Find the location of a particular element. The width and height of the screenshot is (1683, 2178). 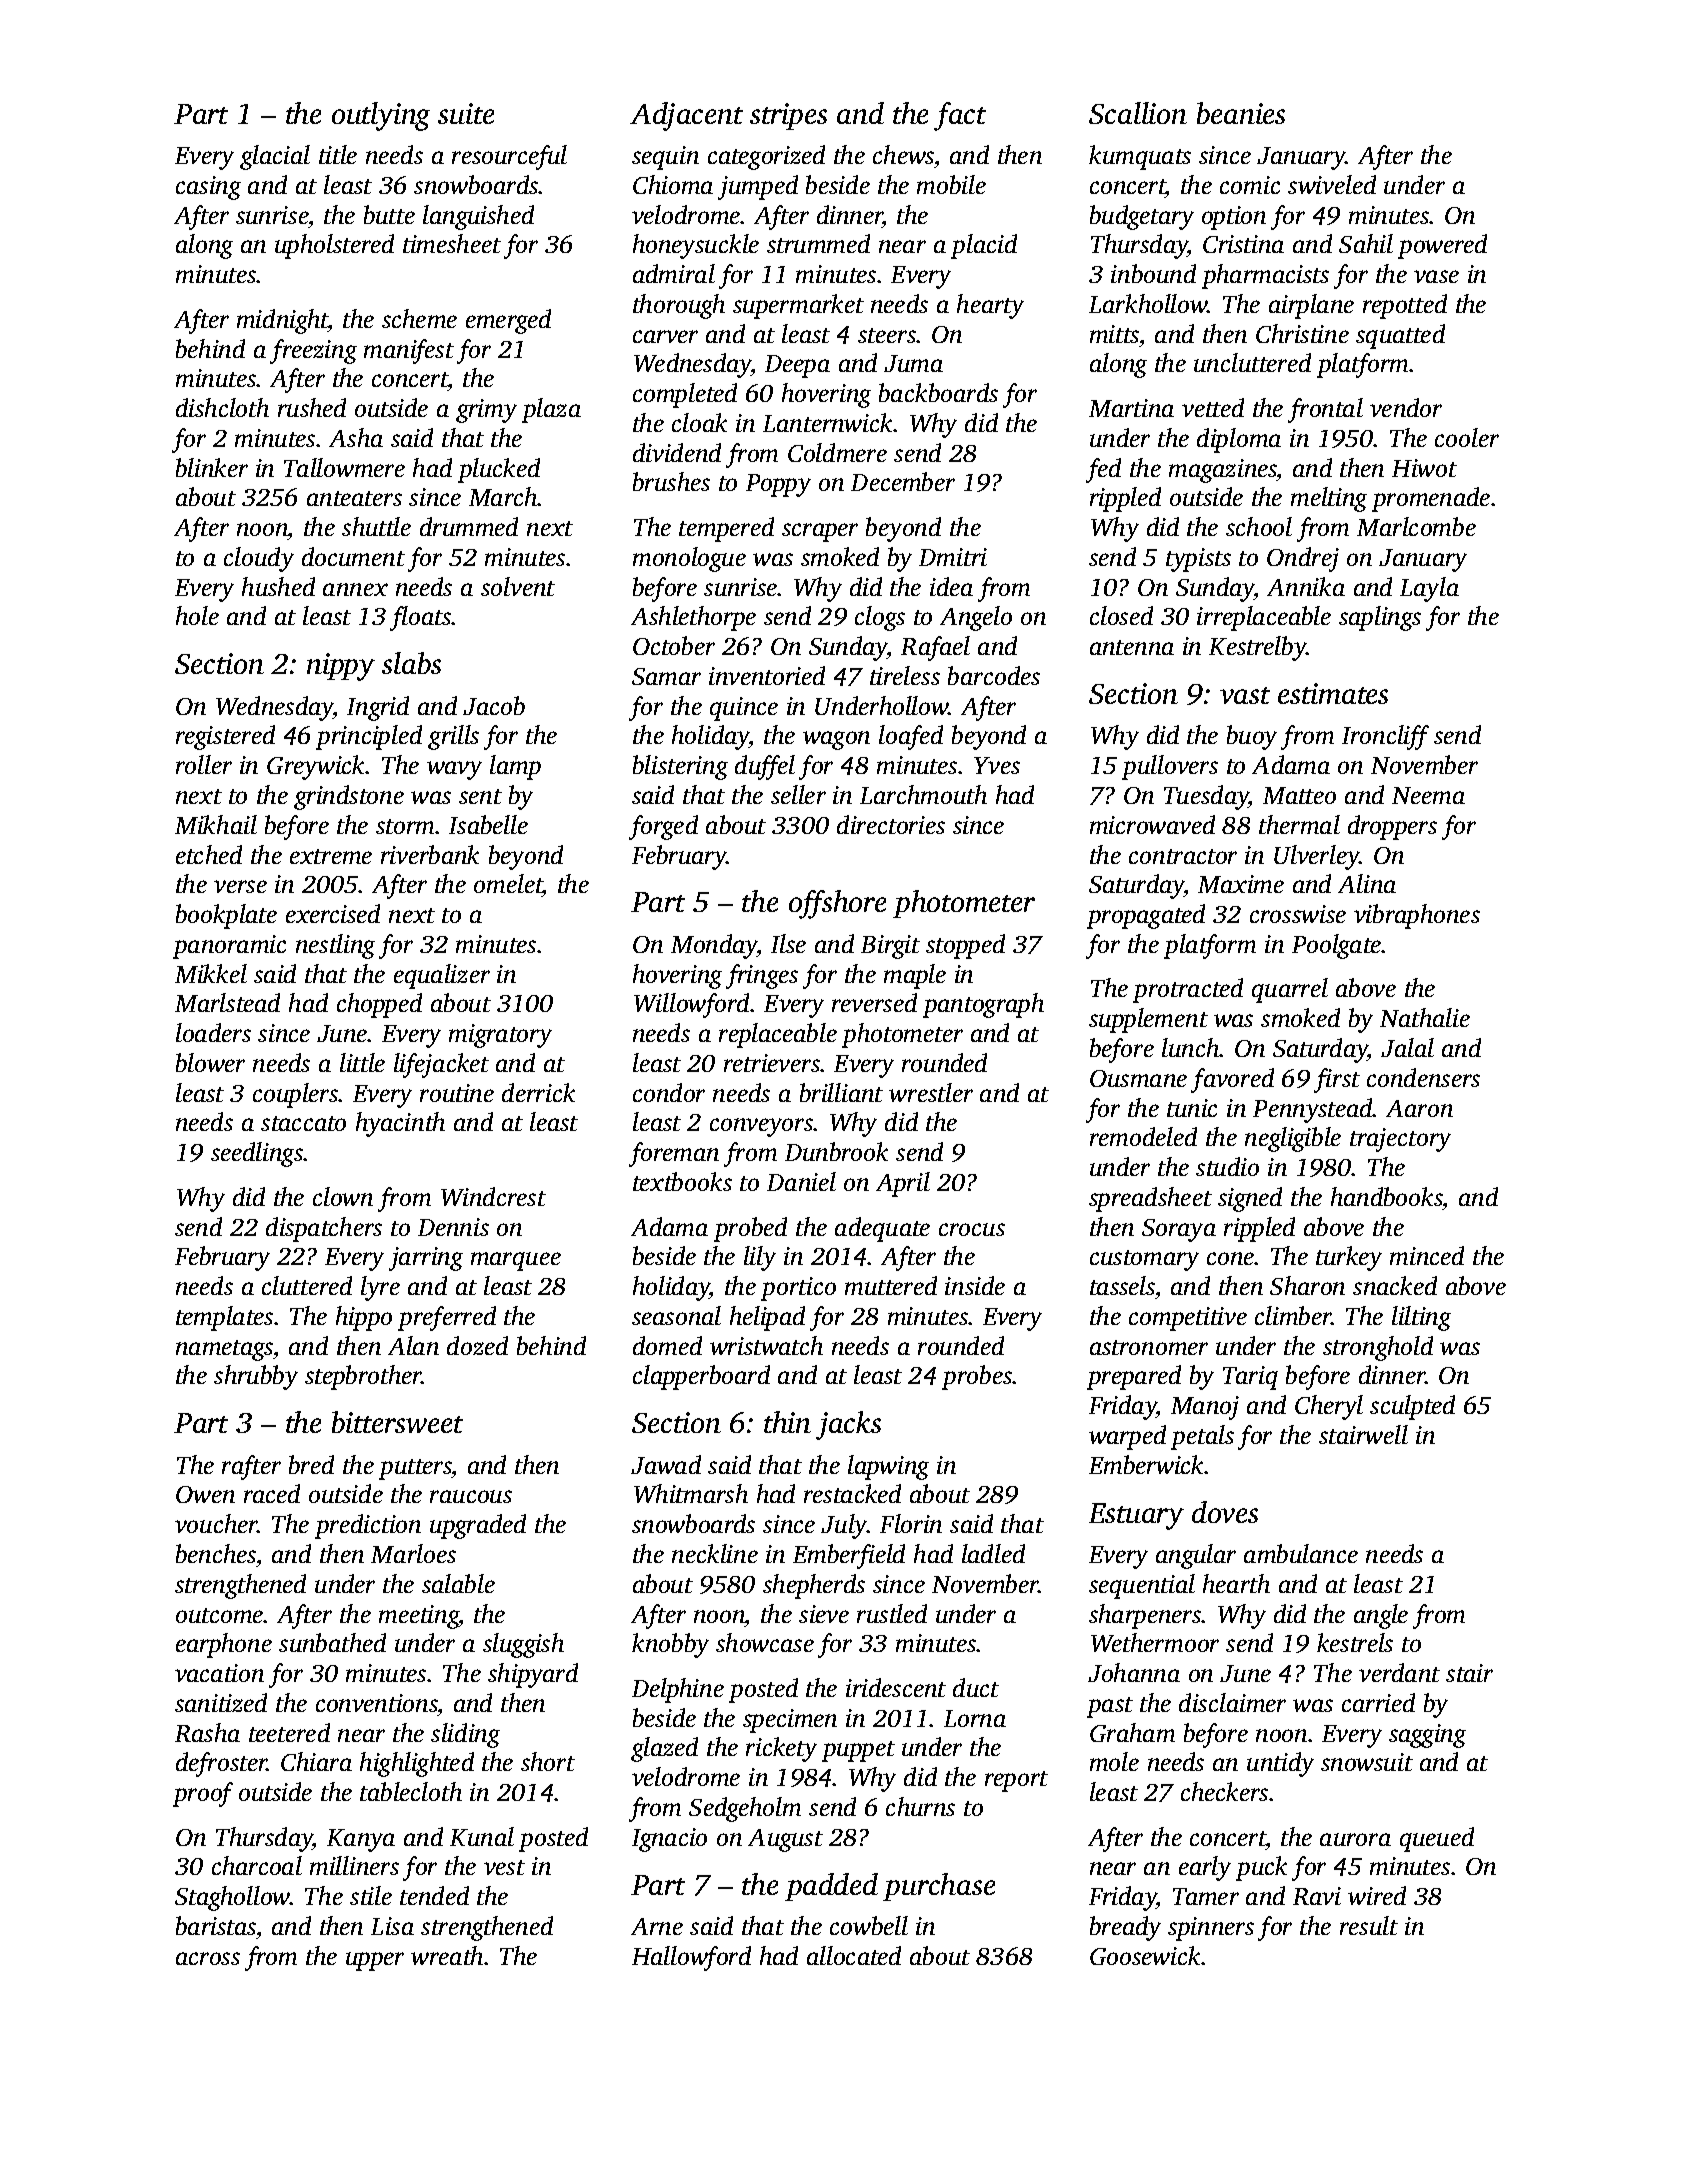

Mikkel is located at coordinates (211, 973).
